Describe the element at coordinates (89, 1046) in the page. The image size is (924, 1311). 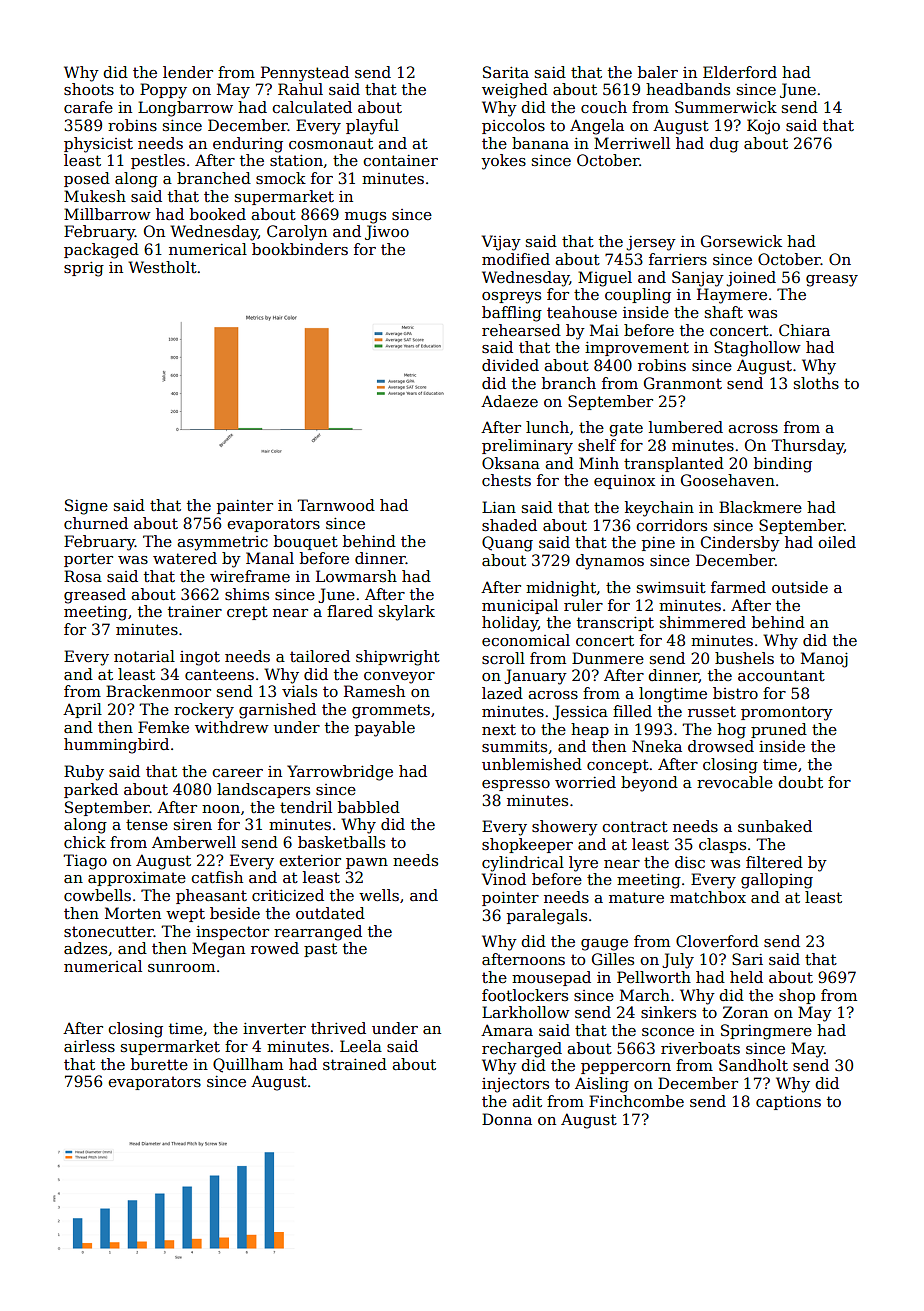
I see `airless` at that location.
